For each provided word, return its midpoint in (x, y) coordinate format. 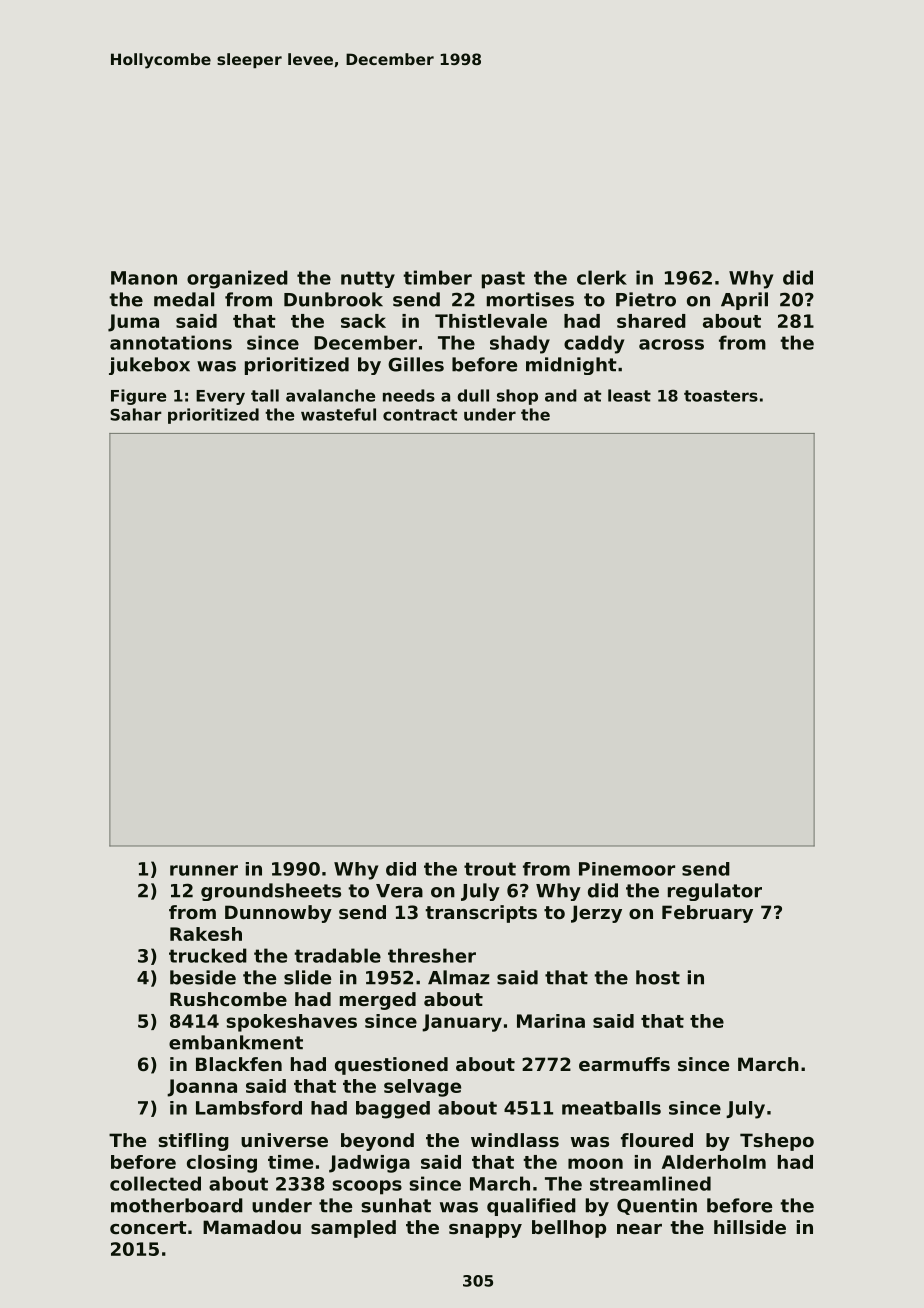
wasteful (338, 414)
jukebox (149, 366)
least (629, 395)
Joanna (202, 1088)
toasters (721, 396)
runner (204, 870)
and (561, 395)
